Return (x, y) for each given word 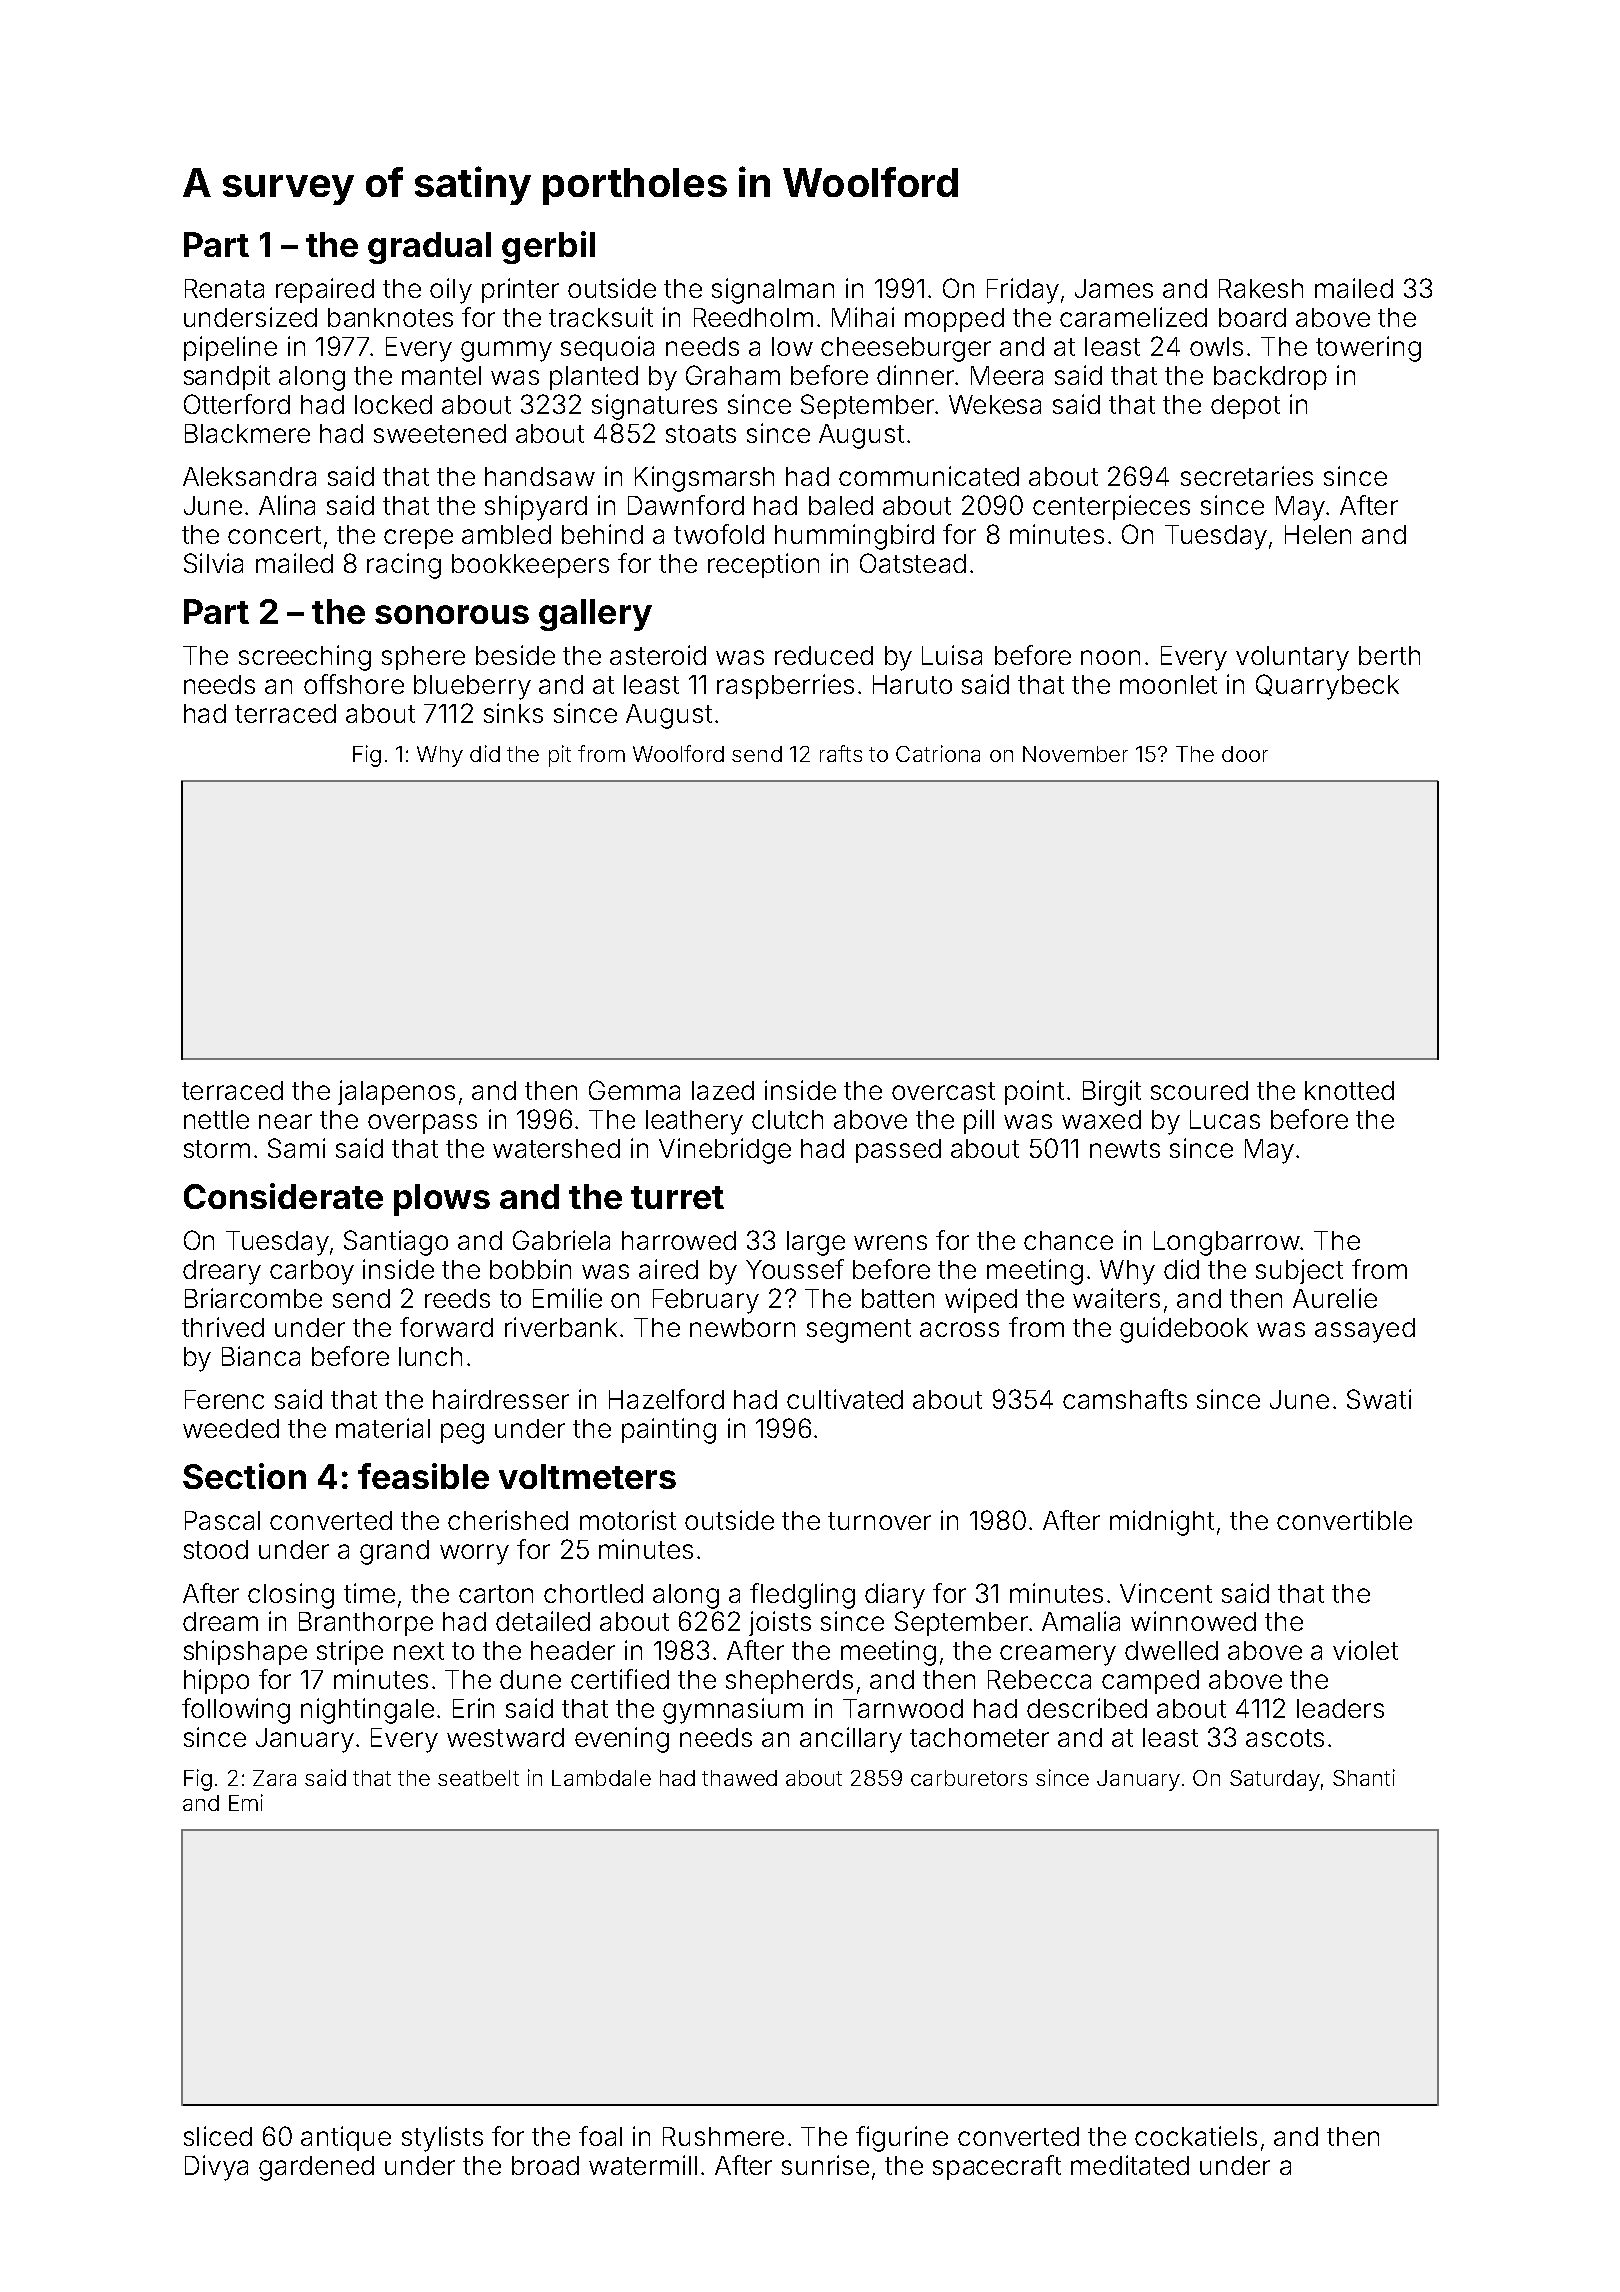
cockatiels (1196, 2136)
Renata (224, 288)
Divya (216, 2168)
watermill (643, 2165)
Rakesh (1261, 288)
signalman (773, 291)
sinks (513, 713)
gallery (595, 615)
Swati (1379, 1399)
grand (394, 1552)
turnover (879, 1521)
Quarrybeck (1327, 687)
